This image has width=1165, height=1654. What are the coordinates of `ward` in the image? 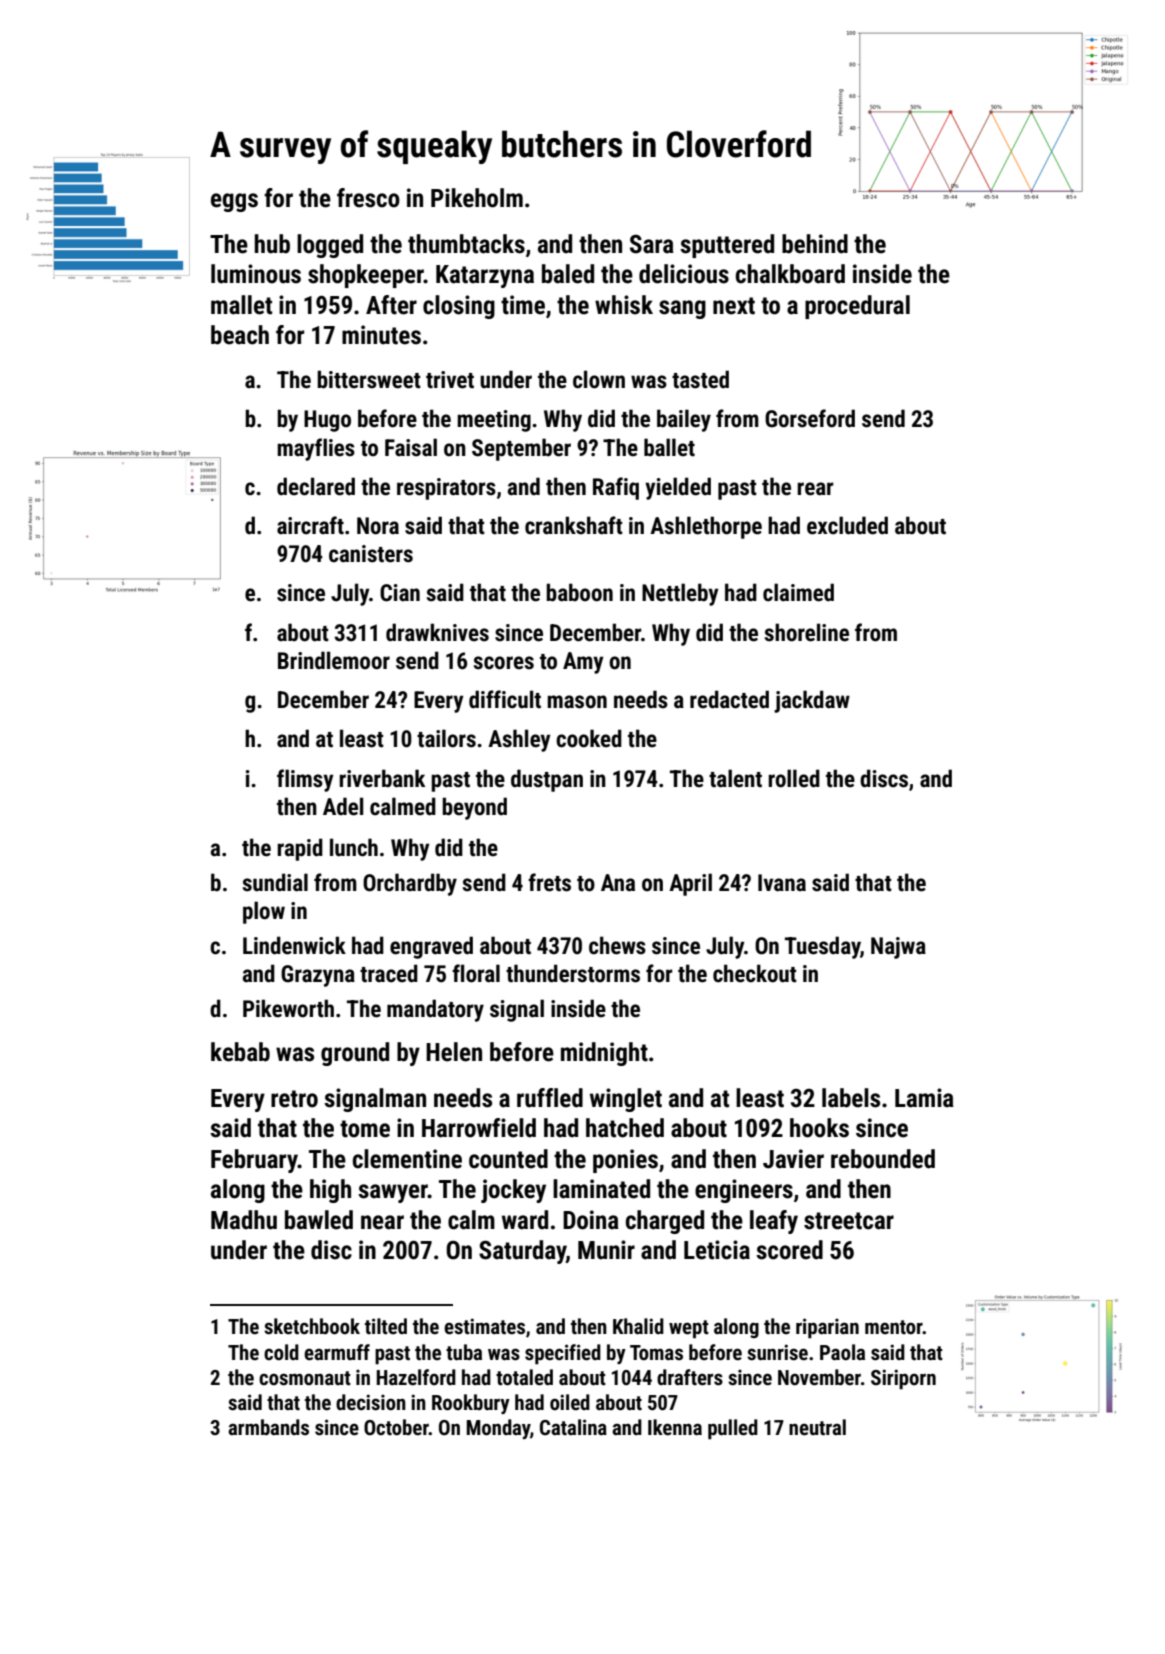 It's located at (525, 1220).
